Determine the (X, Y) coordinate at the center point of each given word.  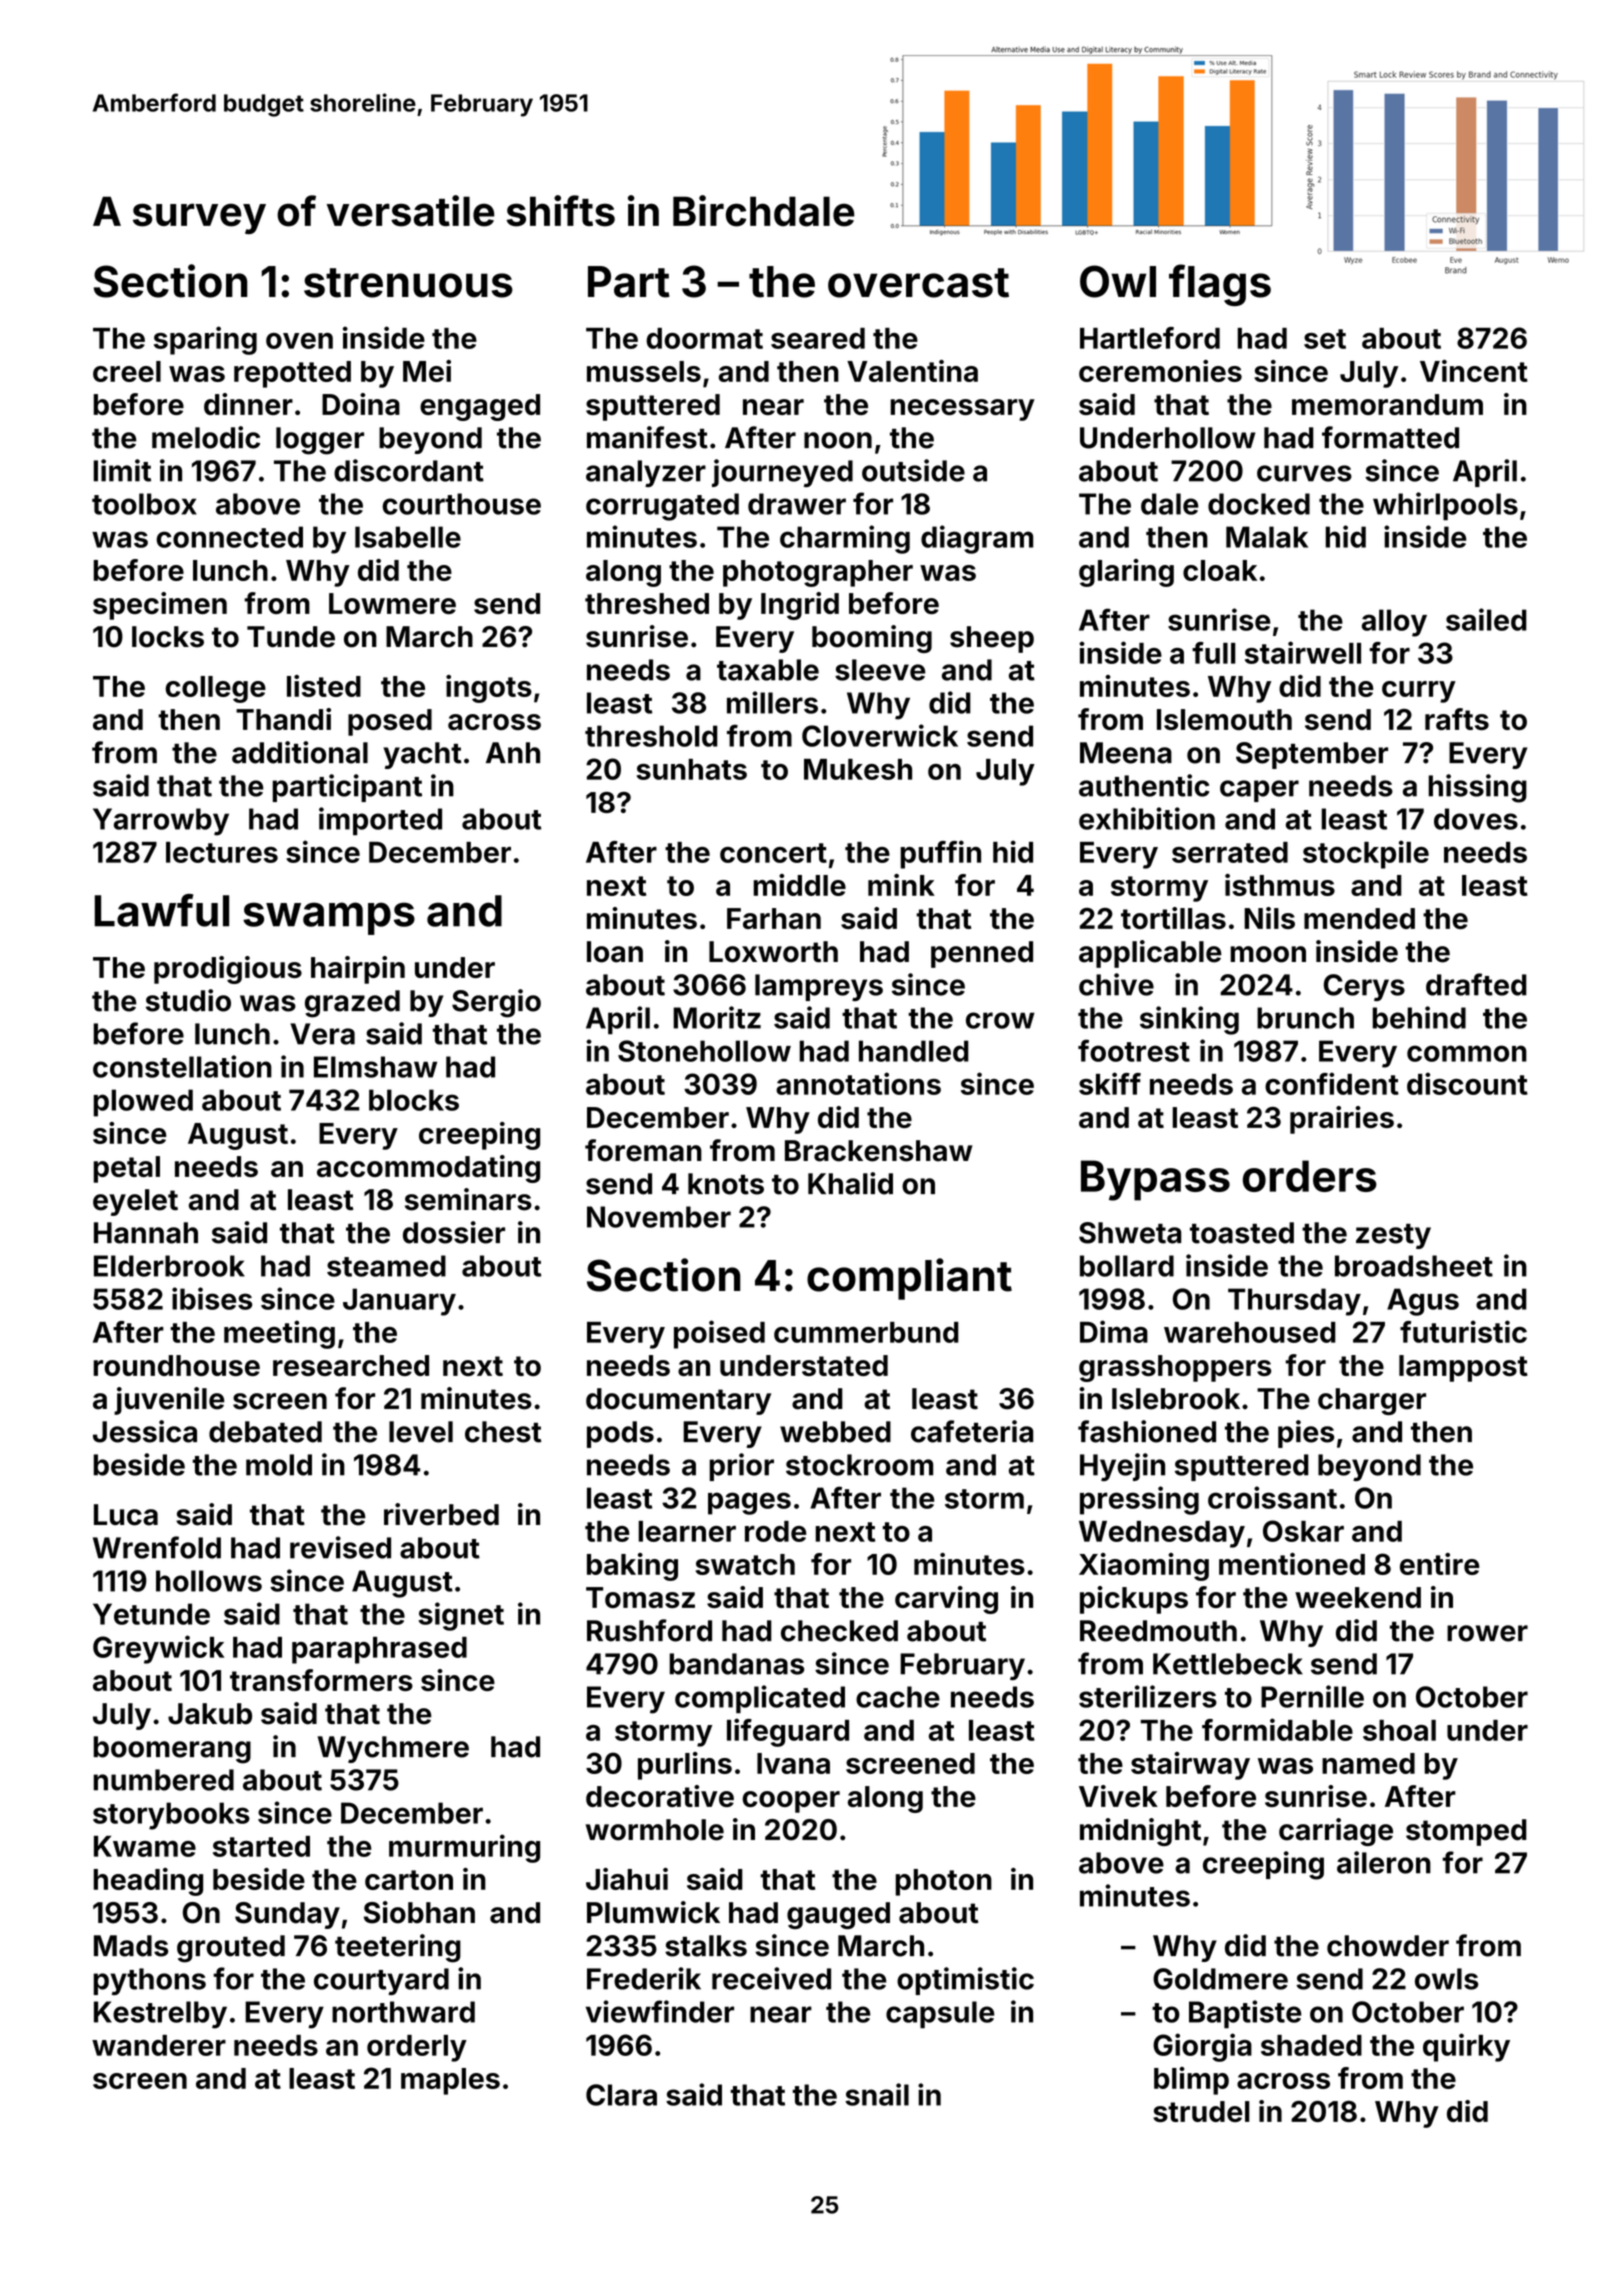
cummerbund (866, 1332)
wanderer (159, 2045)
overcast (918, 283)
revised (340, 1547)
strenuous (408, 283)
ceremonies (1160, 371)
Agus (1423, 1302)
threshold (651, 736)
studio (188, 1000)
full (1214, 653)
